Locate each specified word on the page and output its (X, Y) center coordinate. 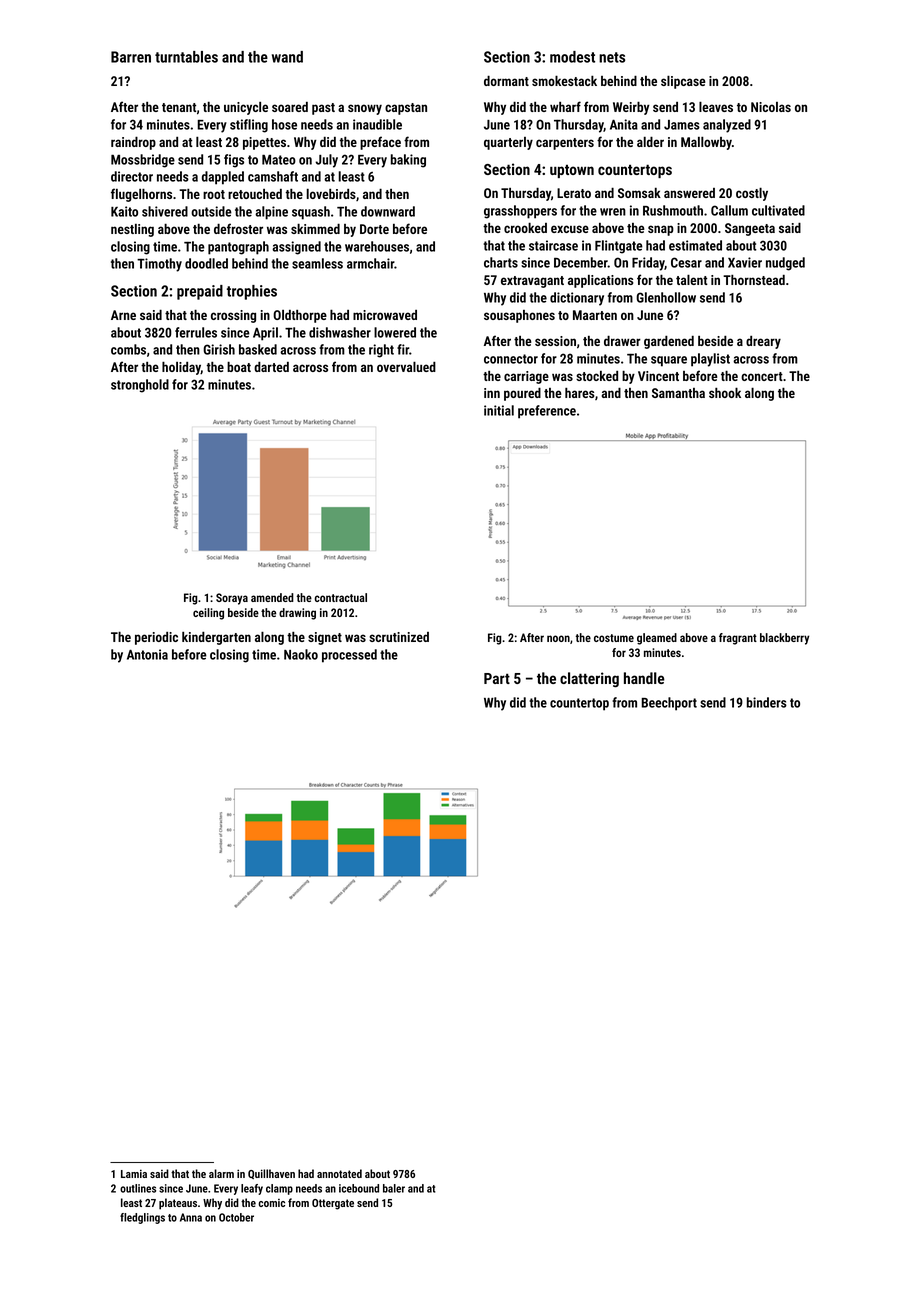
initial (499, 410)
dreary (763, 342)
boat (239, 367)
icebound (359, 1188)
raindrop (133, 143)
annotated (339, 1173)
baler (394, 1188)
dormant (506, 80)
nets (612, 57)
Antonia (147, 654)
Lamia (134, 1173)
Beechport (669, 704)
